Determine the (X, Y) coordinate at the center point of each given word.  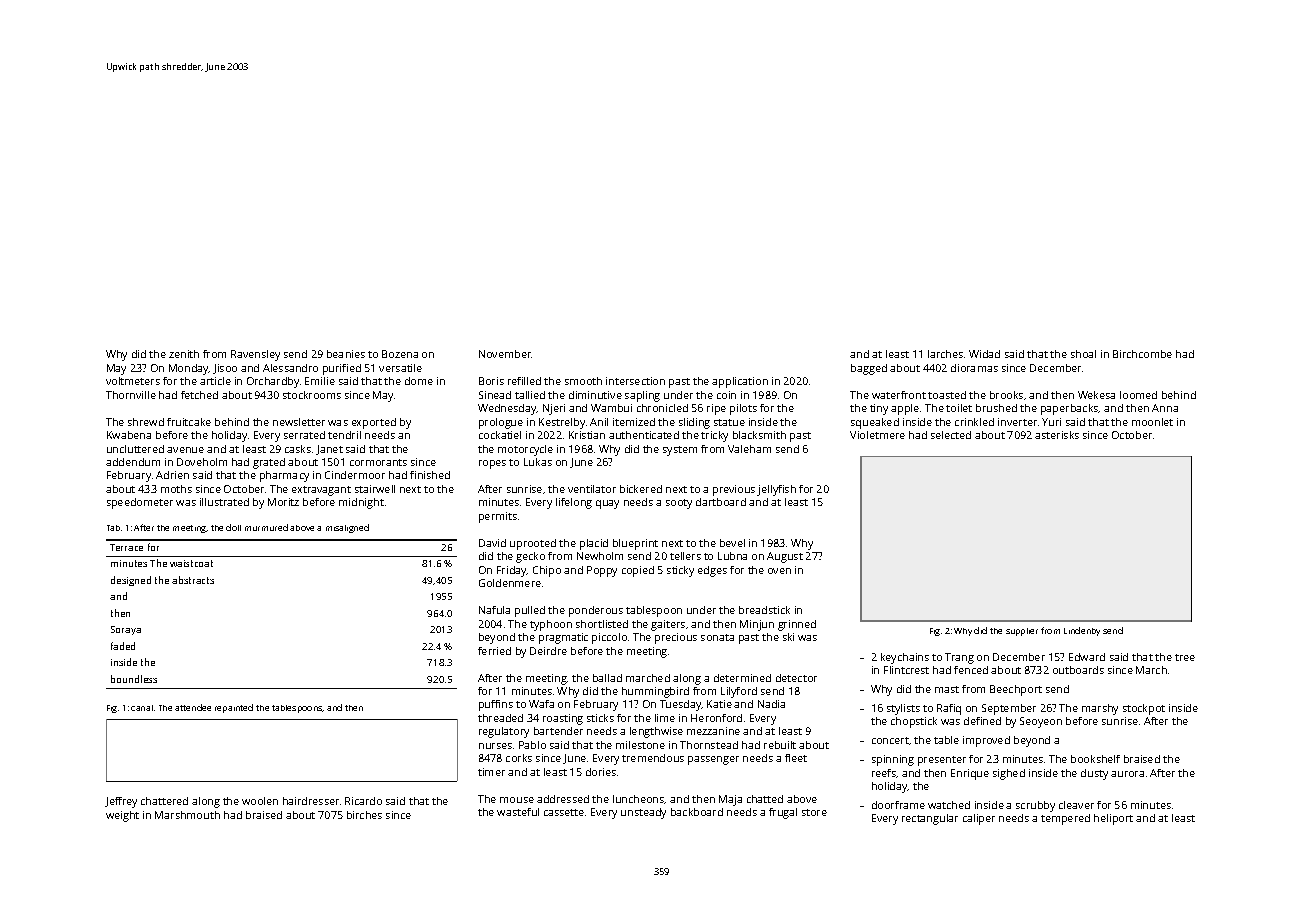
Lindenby (1082, 631)
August (785, 557)
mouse (517, 800)
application (740, 382)
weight (122, 816)
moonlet (1152, 422)
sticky (680, 571)
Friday (512, 571)
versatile (400, 368)
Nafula (494, 610)
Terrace (126, 547)
